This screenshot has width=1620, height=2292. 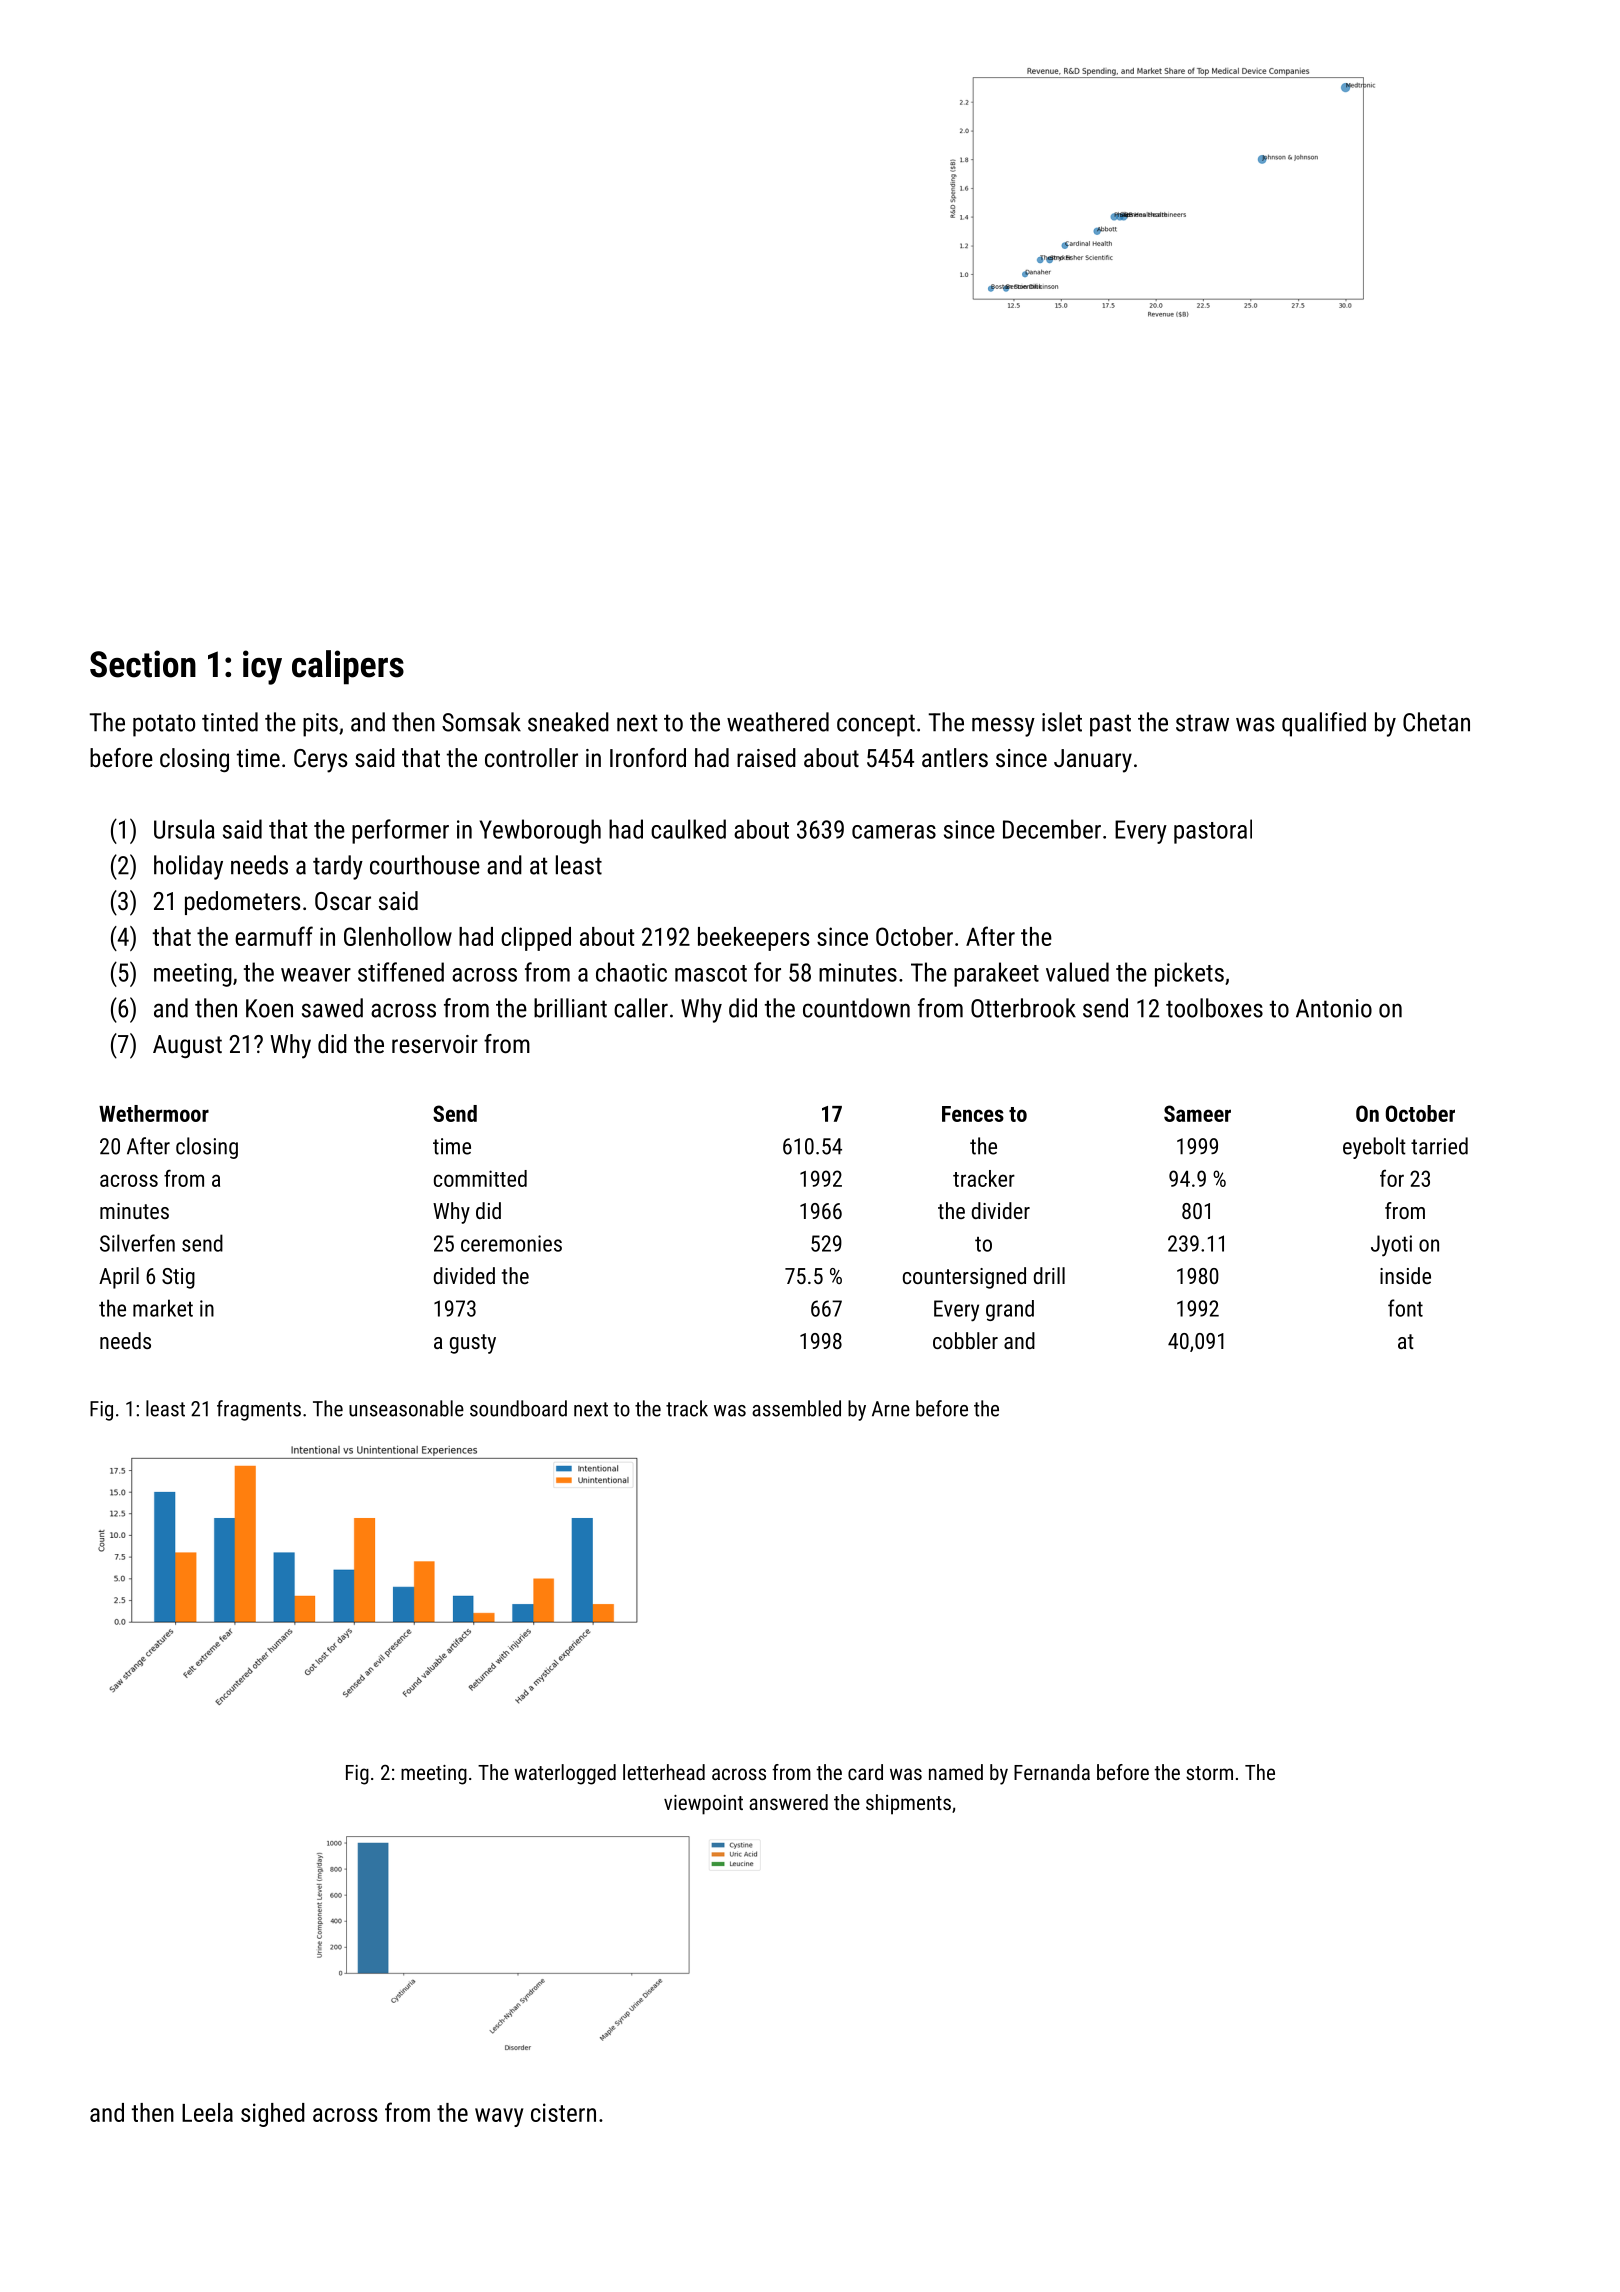 What do you see at coordinates (274, 936) in the screenshot?
I see `earmuff` at bounding box center [274, 936].
